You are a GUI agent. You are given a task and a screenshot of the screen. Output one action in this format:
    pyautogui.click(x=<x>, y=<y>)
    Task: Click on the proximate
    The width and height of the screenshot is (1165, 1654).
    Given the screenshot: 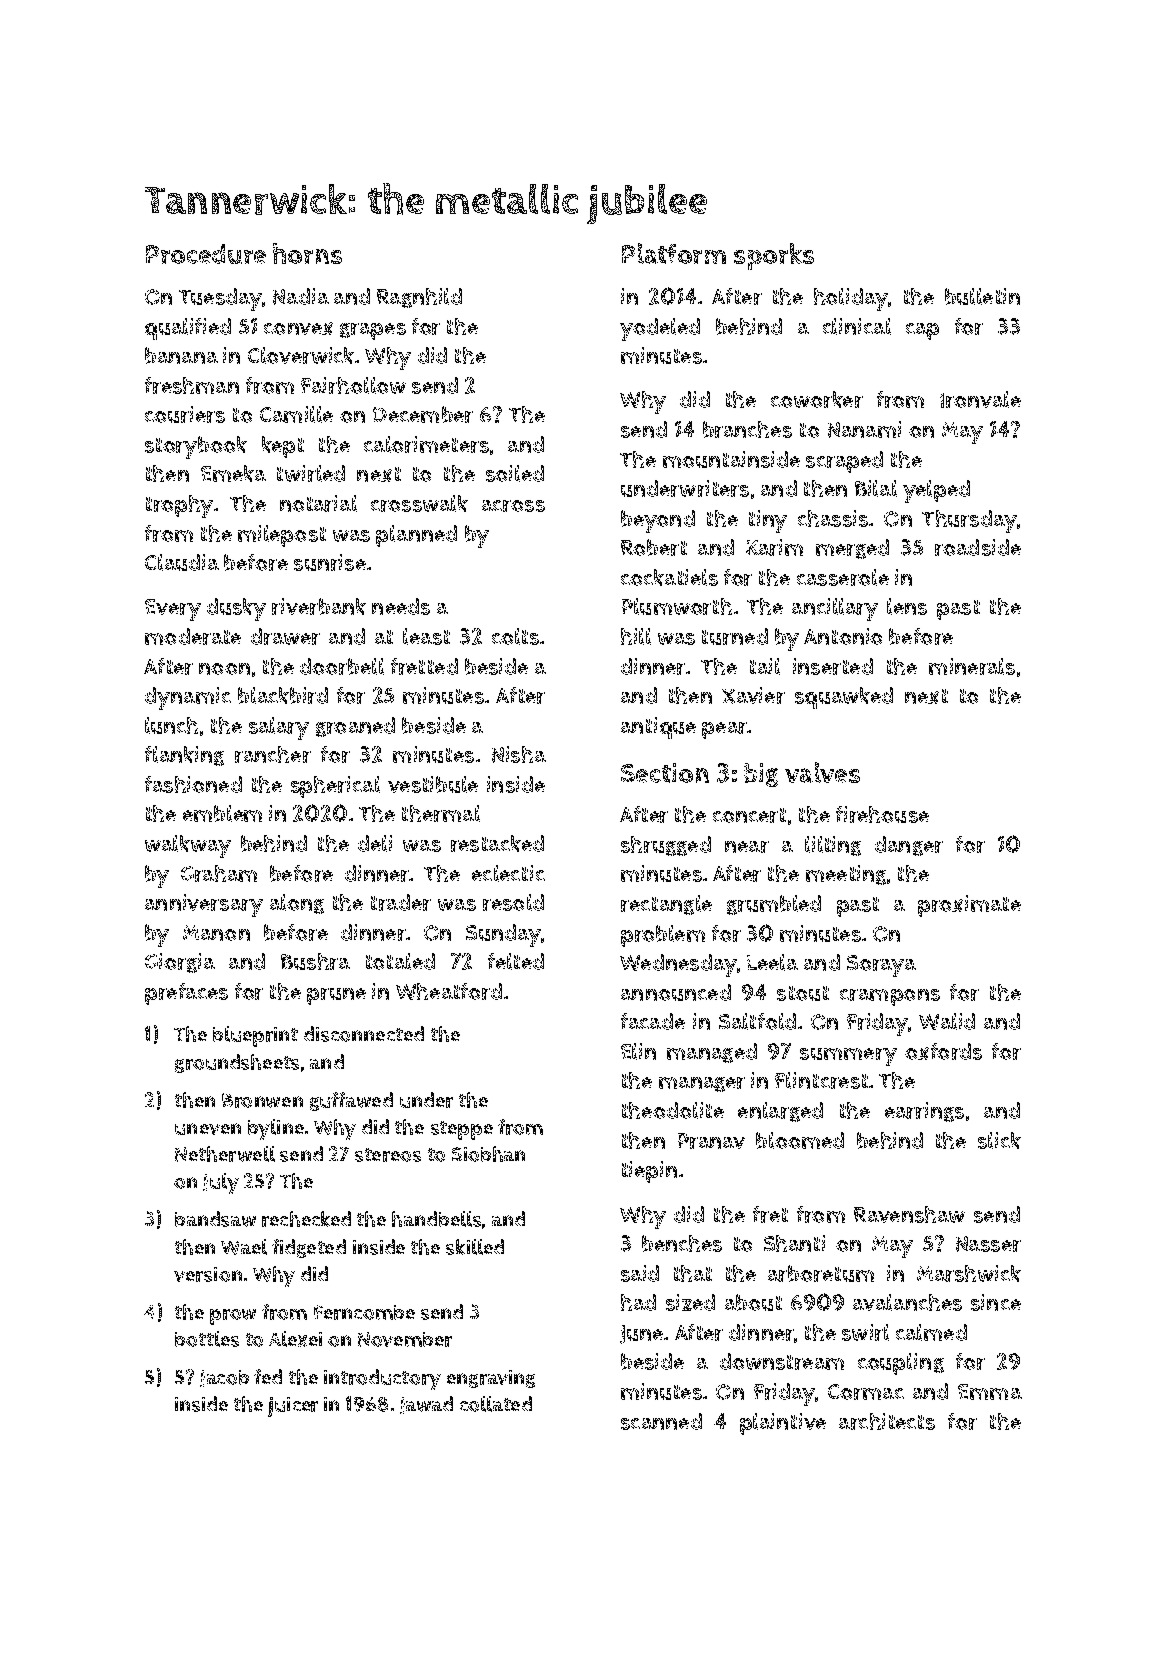 What is the action you would take?
    pyautogui.click(x=969, y=906)
